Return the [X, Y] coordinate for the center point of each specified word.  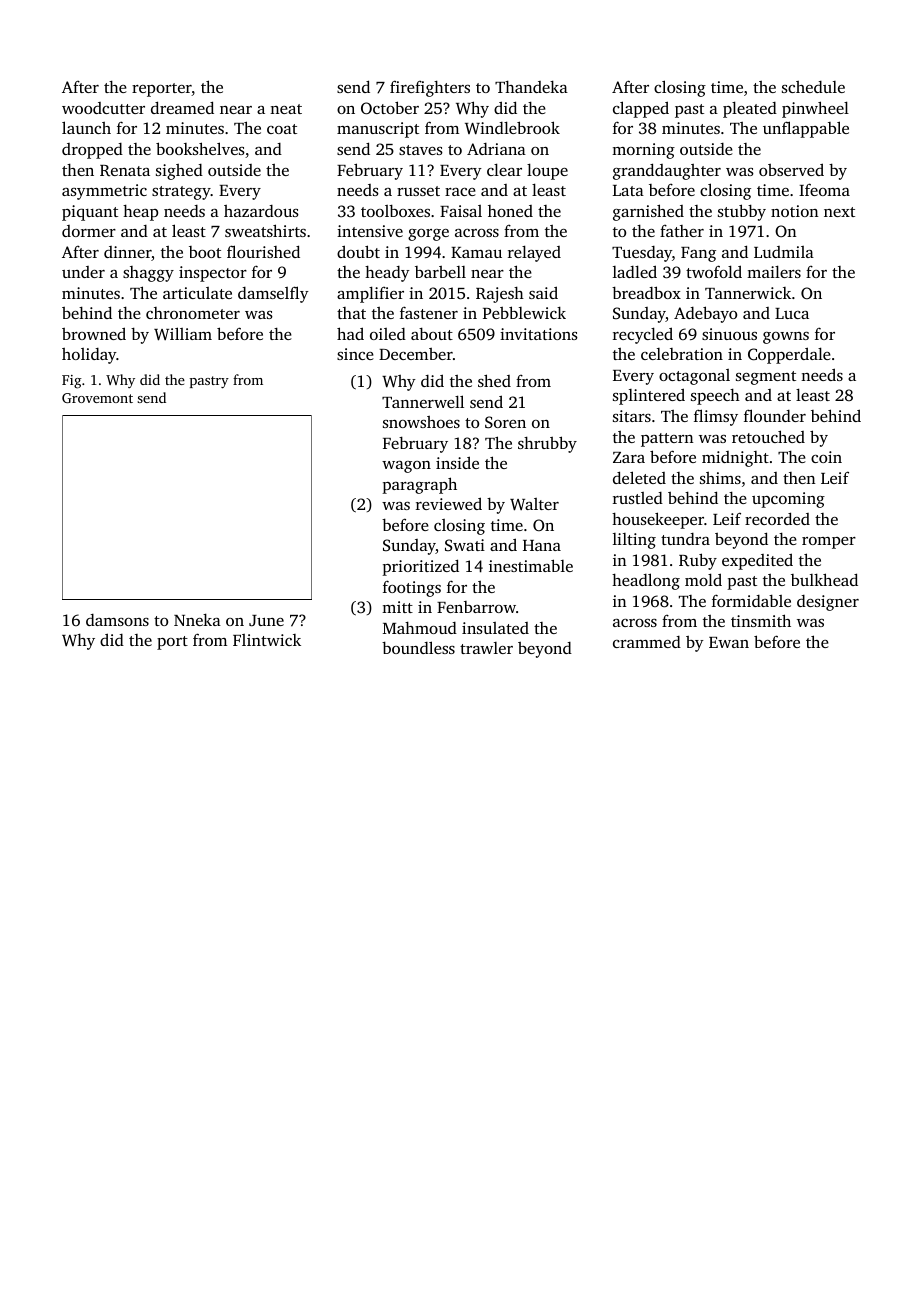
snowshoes [421, 422]
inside [457, 462]
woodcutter [103, 108]
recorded [777, 518]
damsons [117, 620]
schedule [813, 87]
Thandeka [531, 86]
